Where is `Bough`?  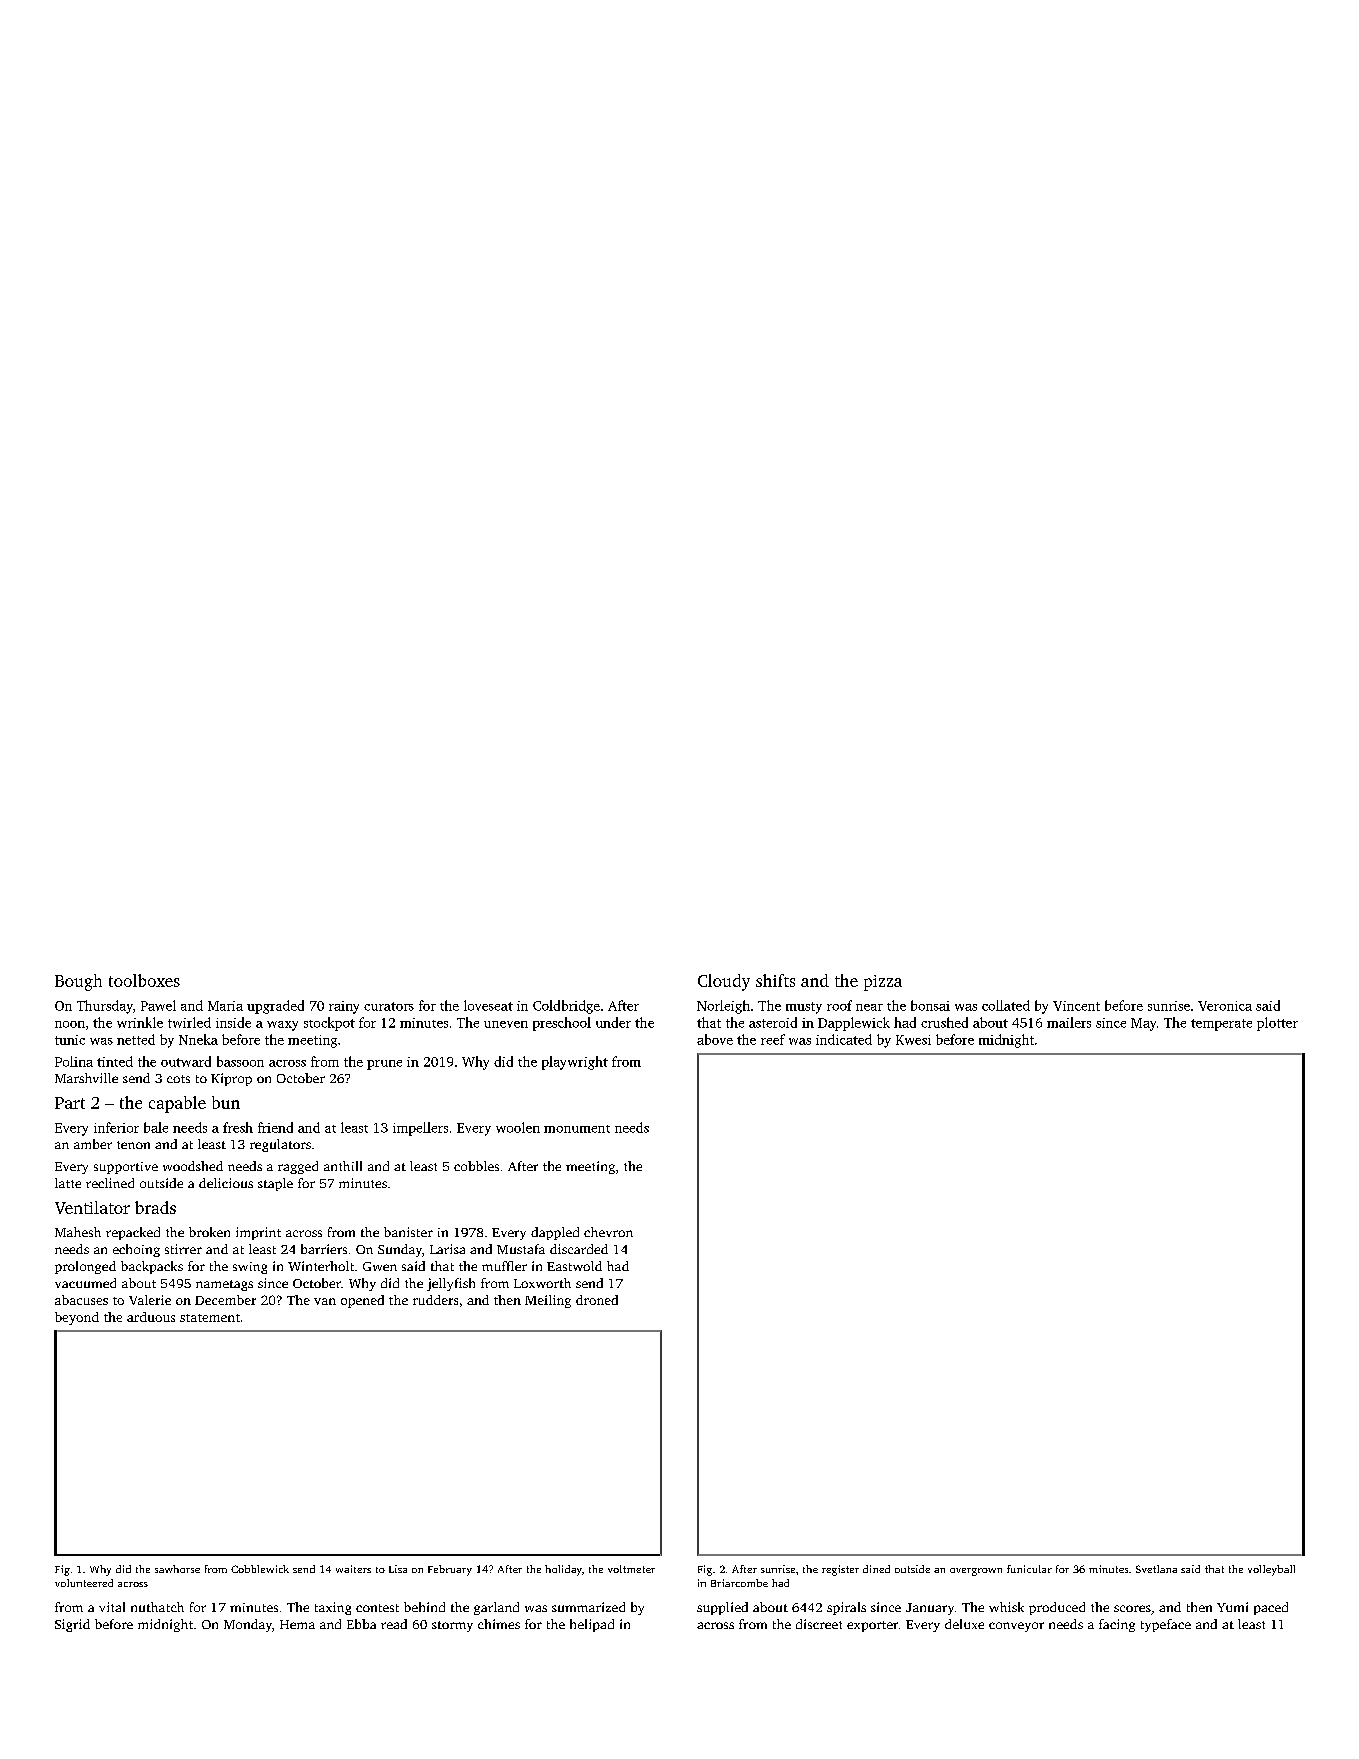
Bough is located at coordinates (78, 982).
